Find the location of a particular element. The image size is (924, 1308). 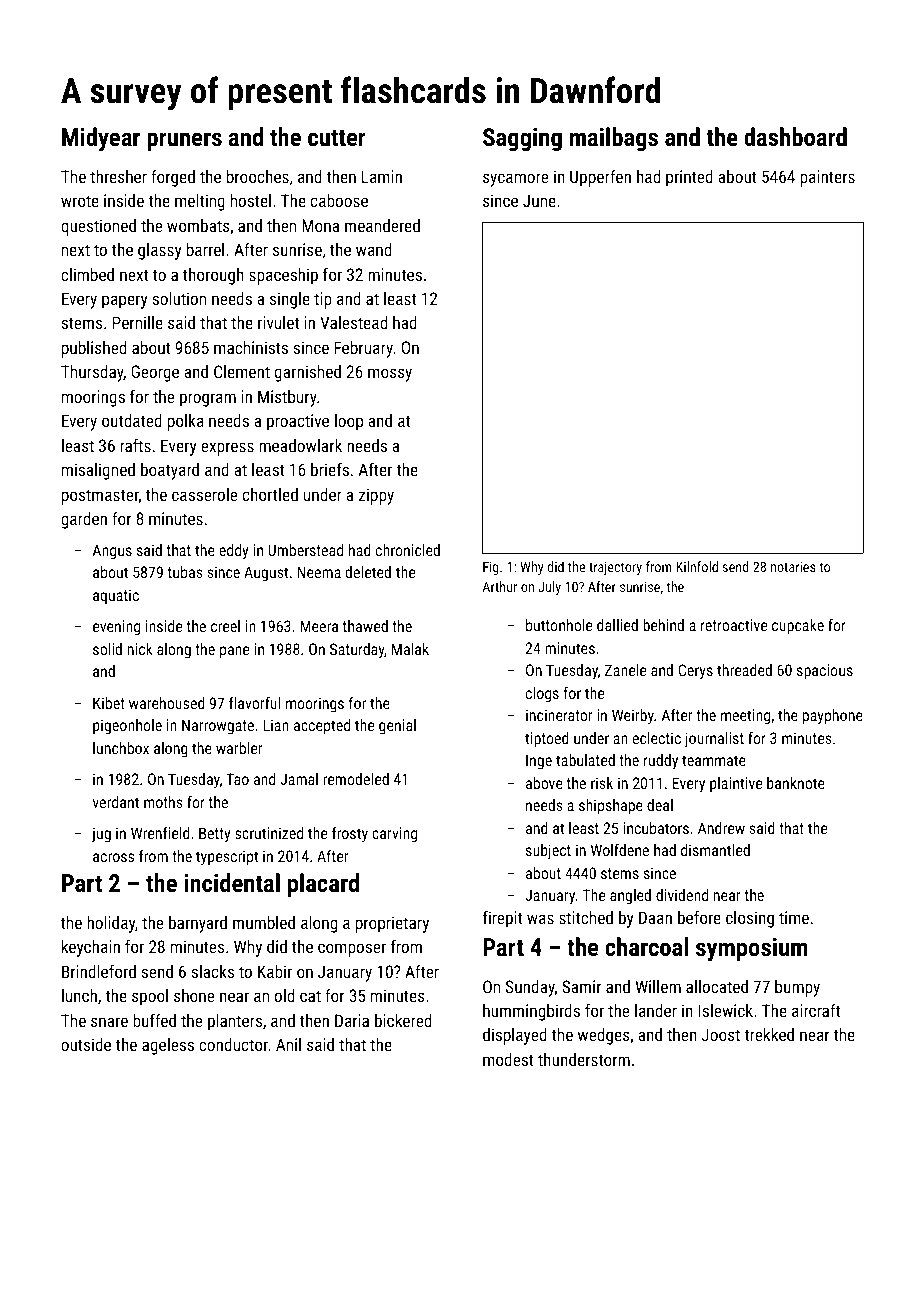

proprietary is located at coordinates (392, 924).
